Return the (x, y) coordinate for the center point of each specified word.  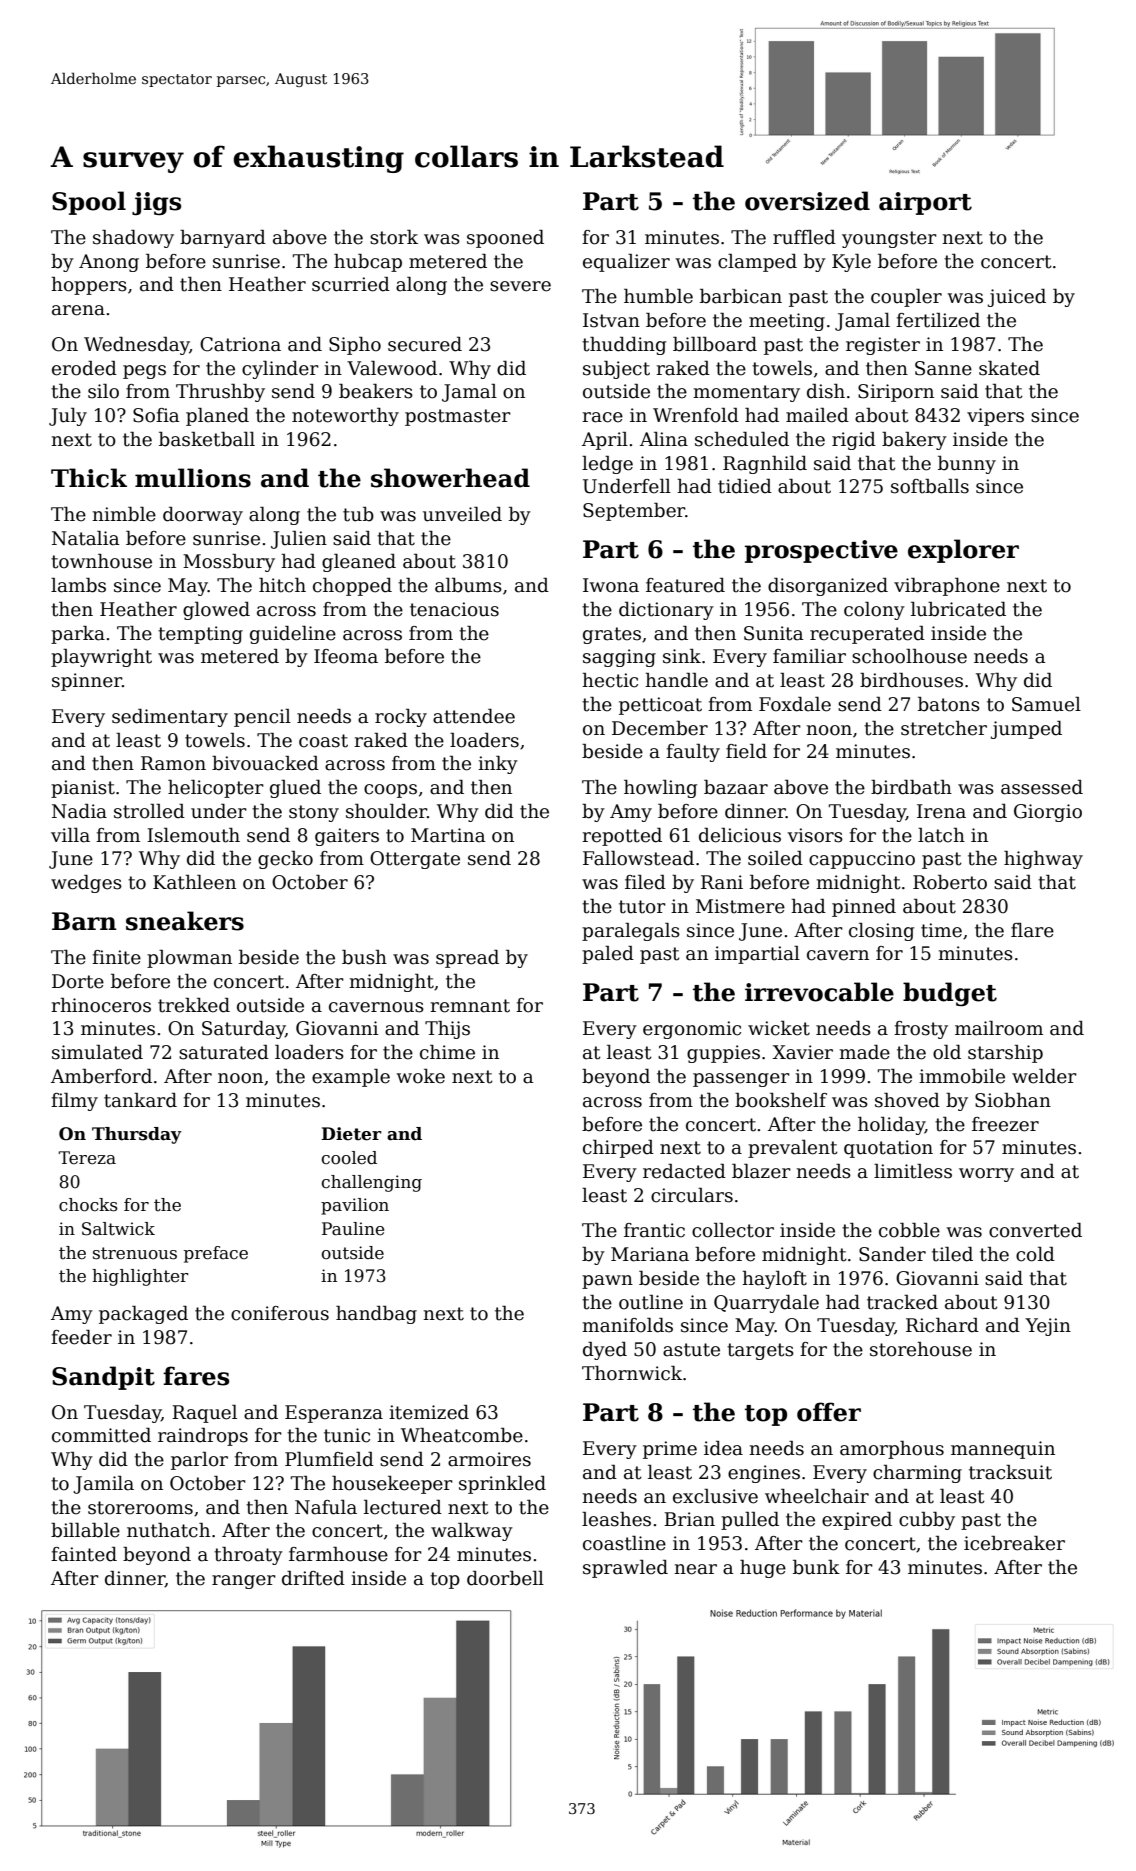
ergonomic (692, 1030)
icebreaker (1014, 1543)
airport (925, 203)
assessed (1042, 787)
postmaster (458, 417)
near (695, 1569)
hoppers (89, 286)
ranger (244, 1582)
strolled (149, 811)
